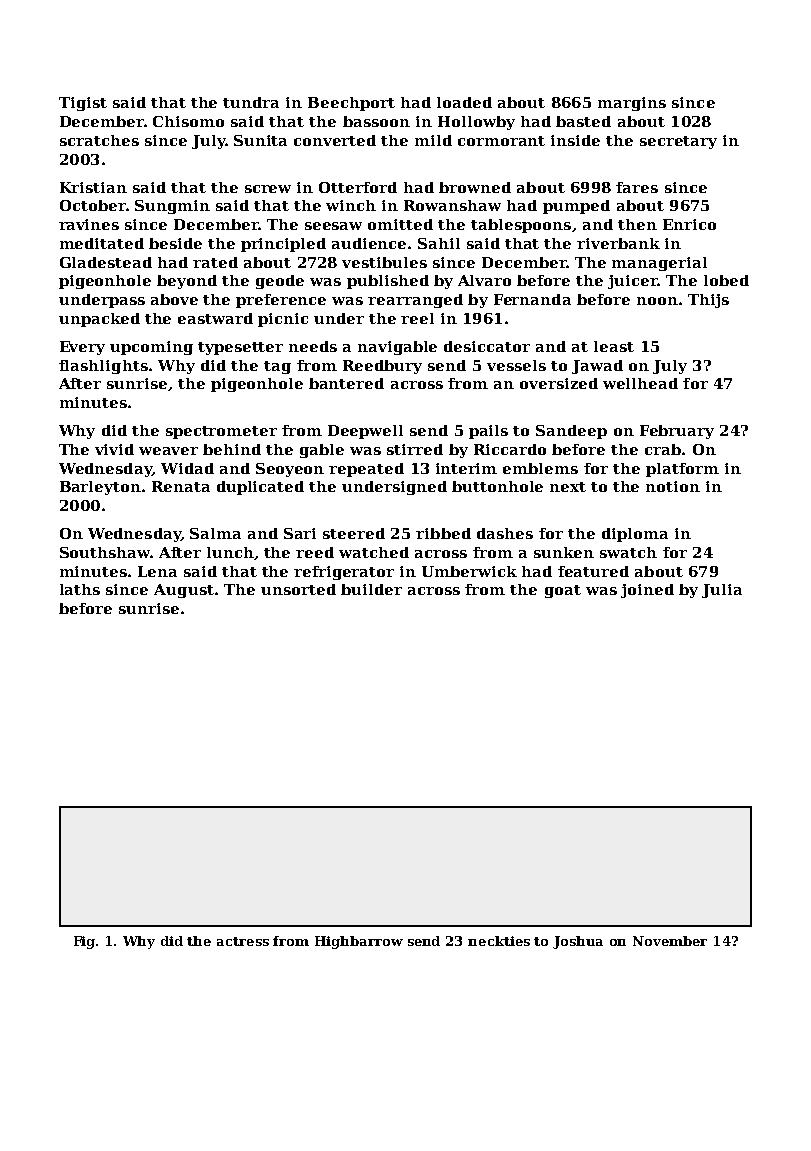 Image resolution: width=811 pixels, height=1151 pixels. Describe the element at coordinates (359, 942) in the image. I see `Highbarrow` at that location.
